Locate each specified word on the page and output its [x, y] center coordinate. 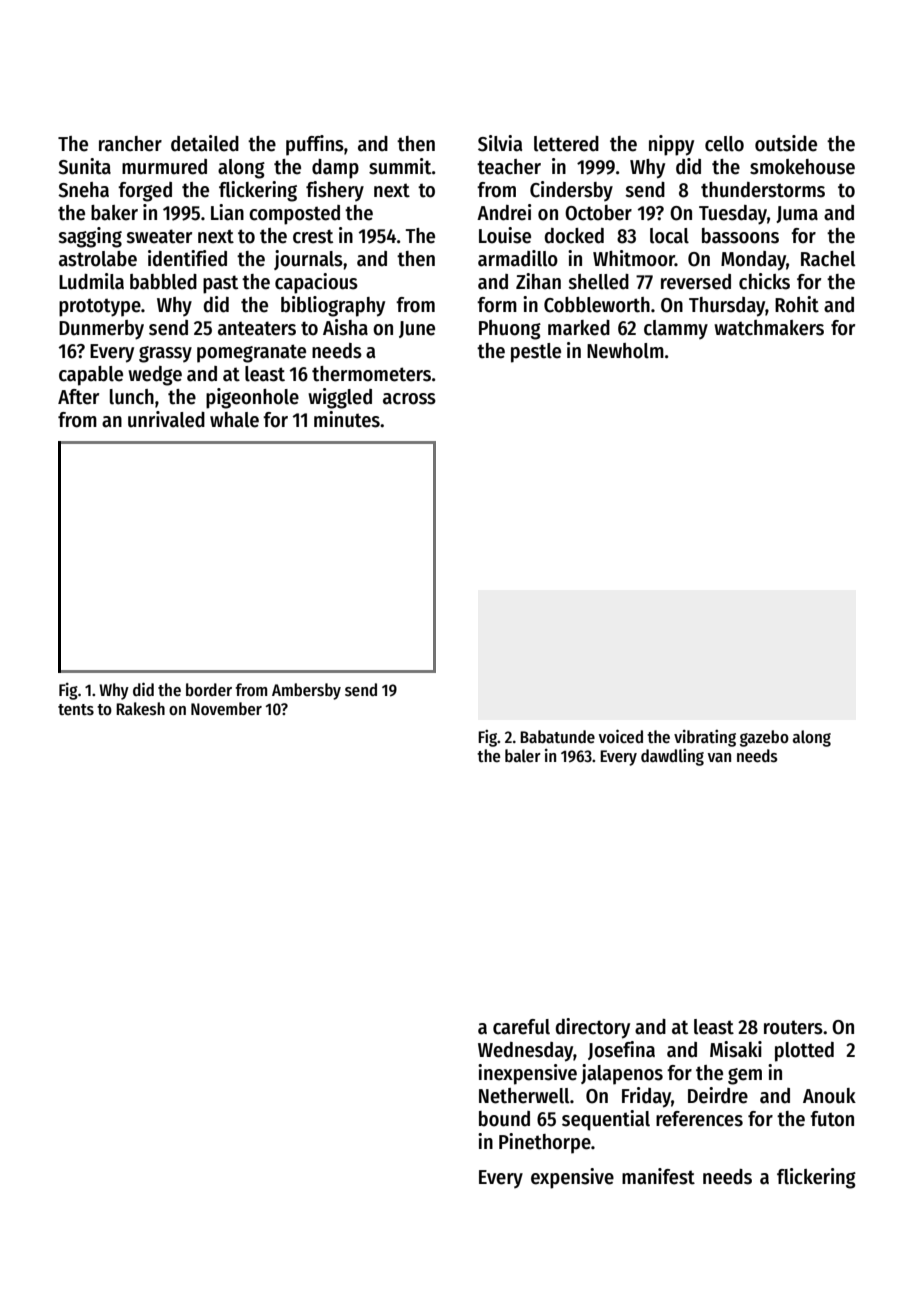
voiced [621, 736]
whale [234, 420]
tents [76, 710]
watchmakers [769, 328]
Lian [227, 212]
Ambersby [306, 691]
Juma [797, 214]
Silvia [500, 143]
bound [504, 1119]
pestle [536, 353]
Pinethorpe [545, 1143]
